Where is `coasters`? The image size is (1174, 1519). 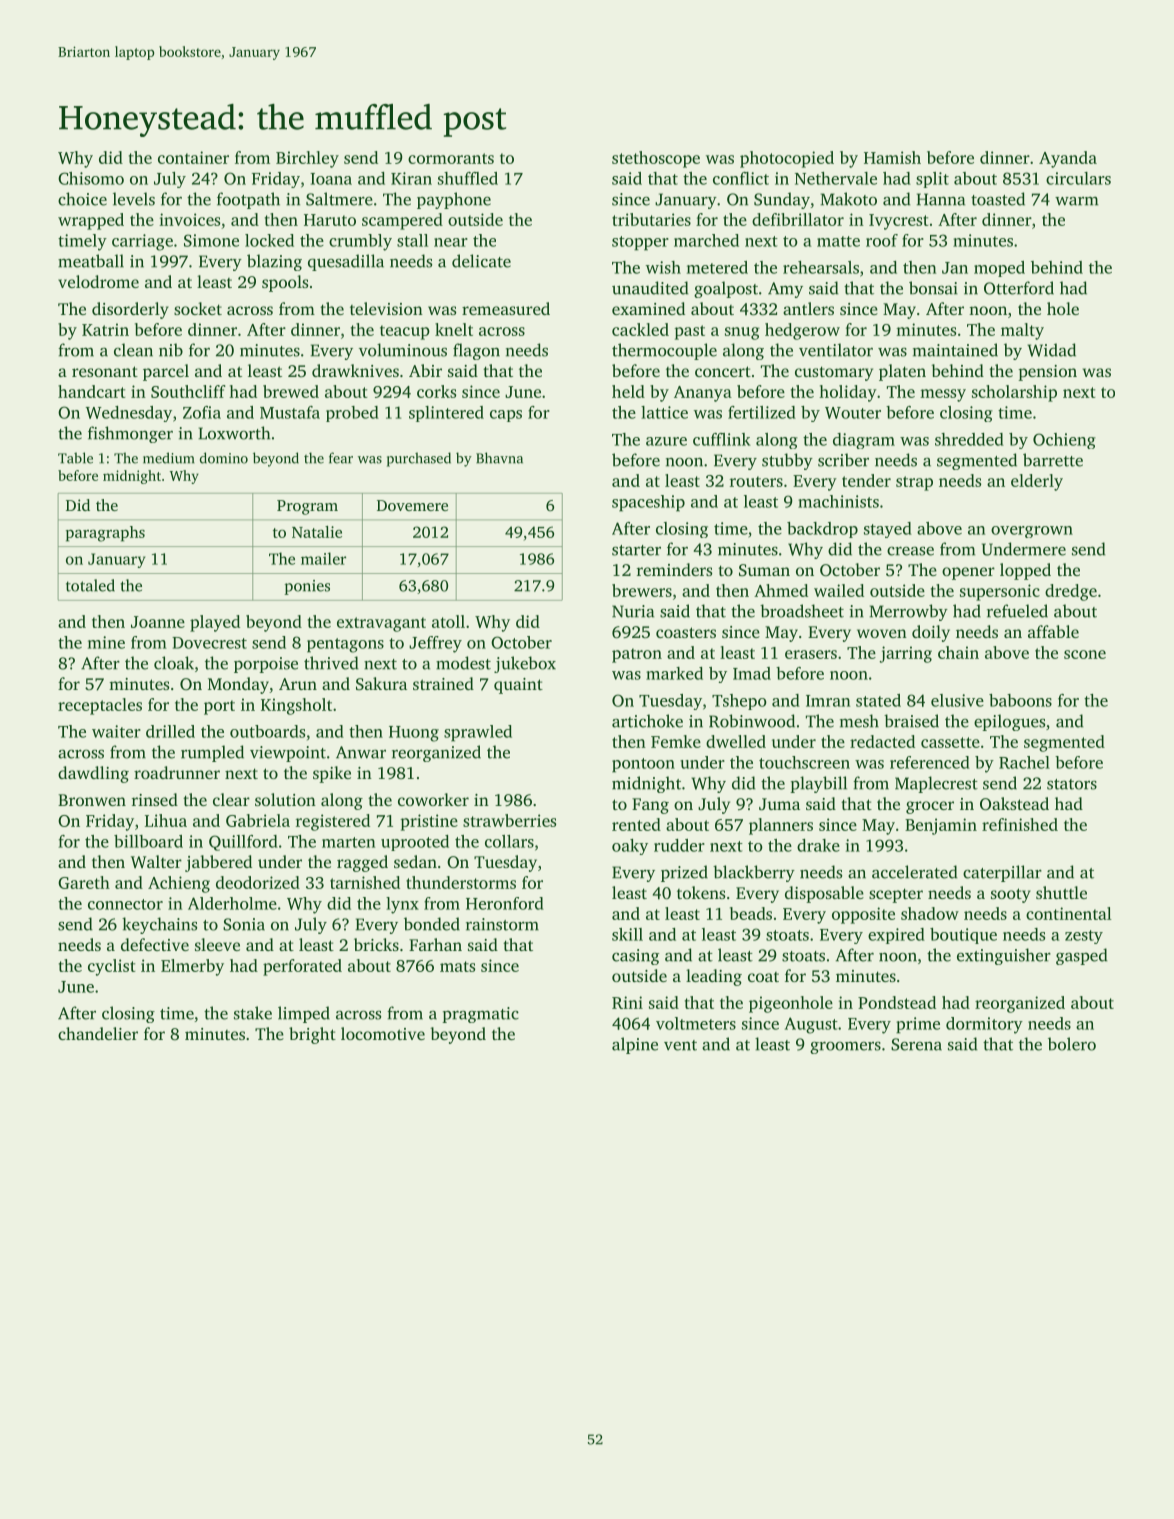
coasters is located at coordinates (686, 632).
